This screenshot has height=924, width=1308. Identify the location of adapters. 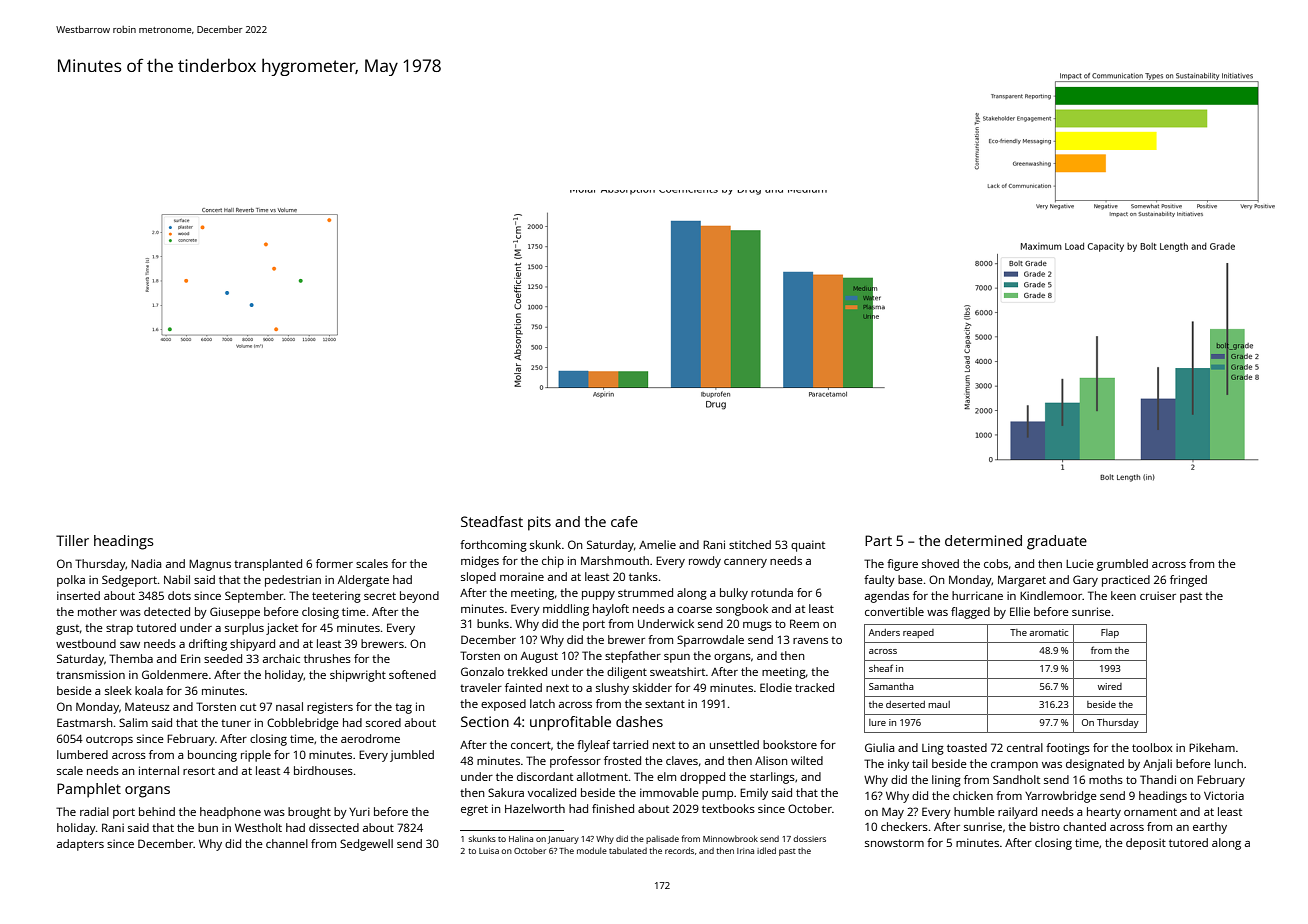
(80, 845).
